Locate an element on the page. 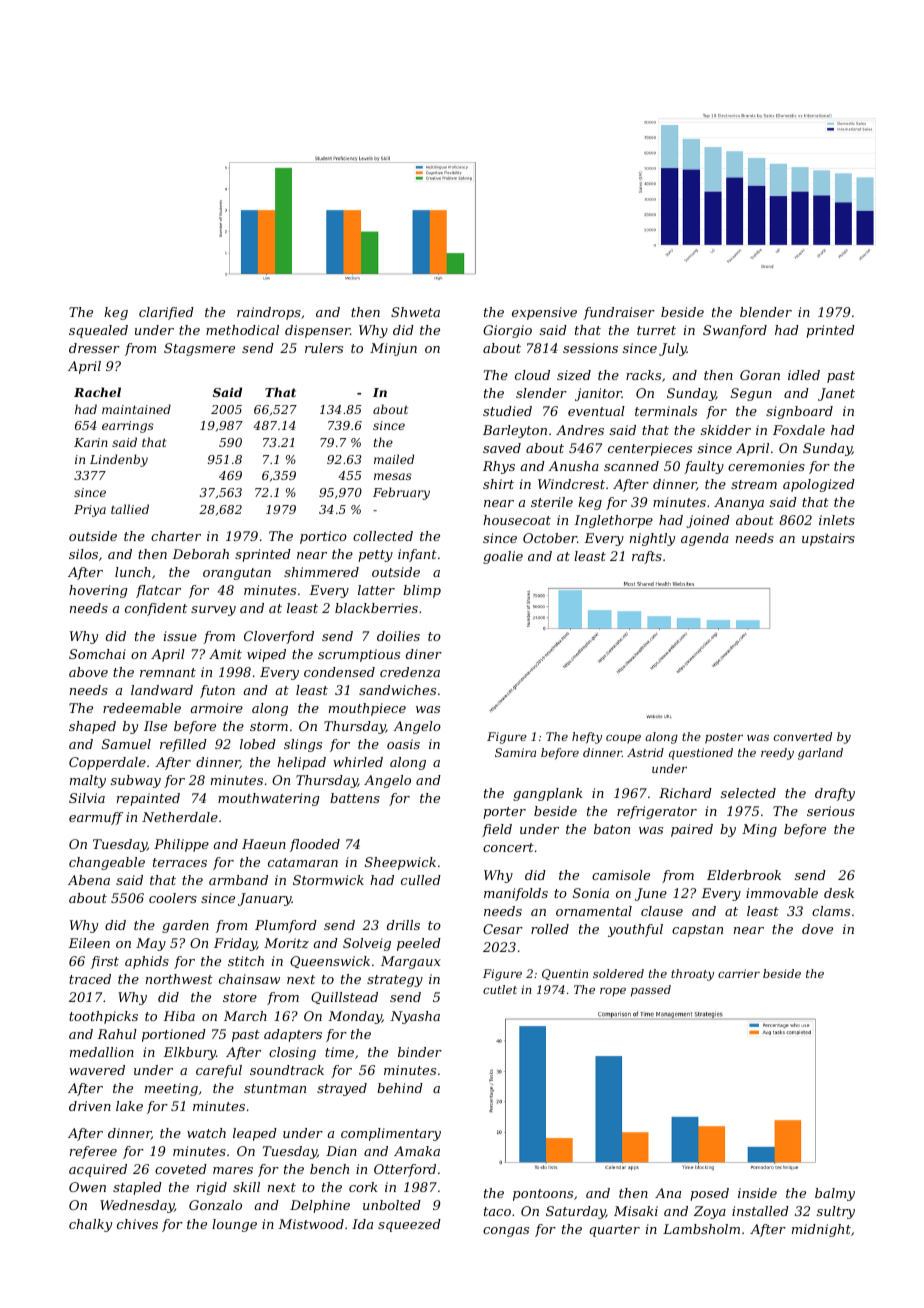 The image size is (924, 1308). chalky is located at coordinates (90, 1225).
